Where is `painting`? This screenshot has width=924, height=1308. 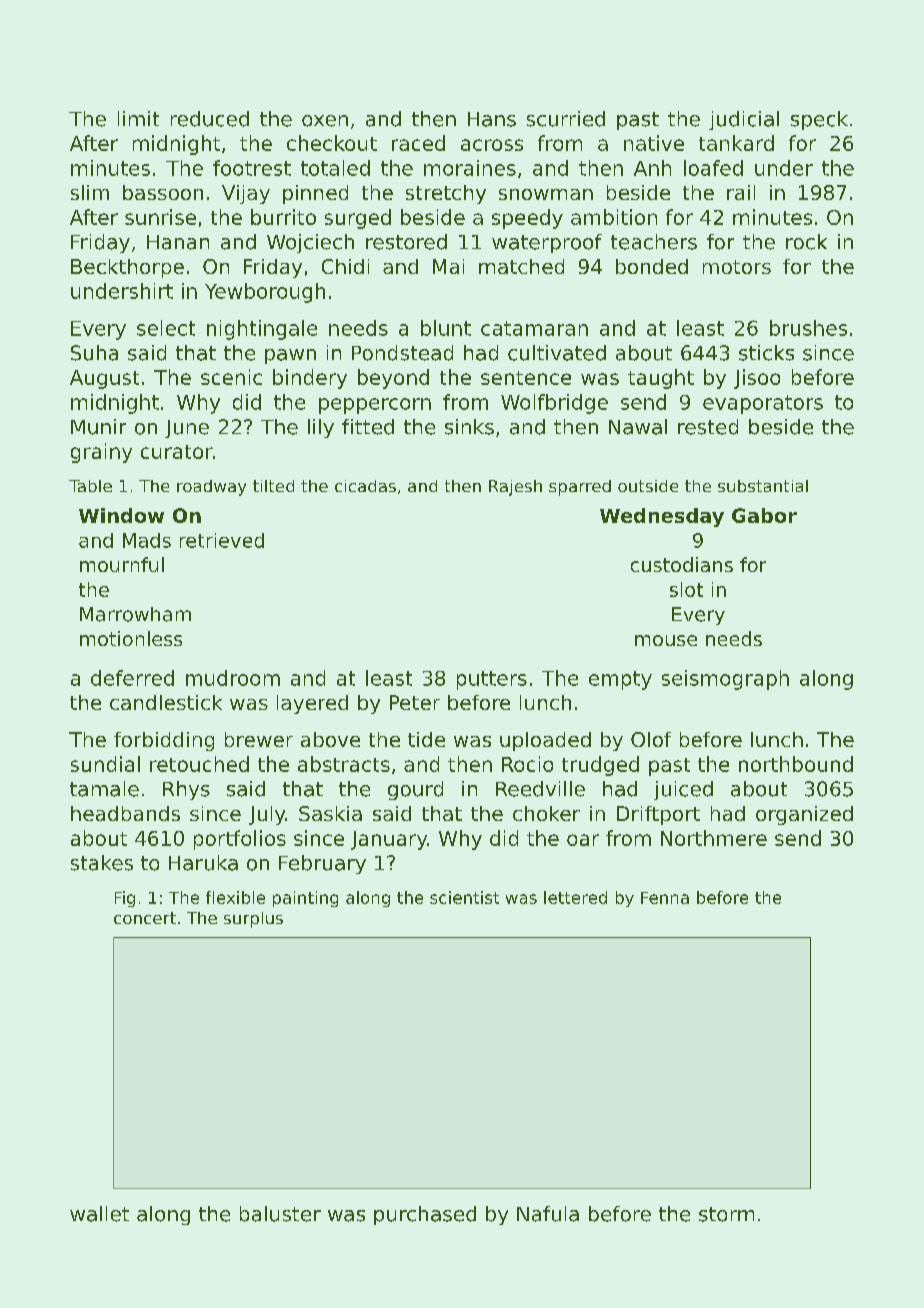 painting is located at coordinates (305, 899).
